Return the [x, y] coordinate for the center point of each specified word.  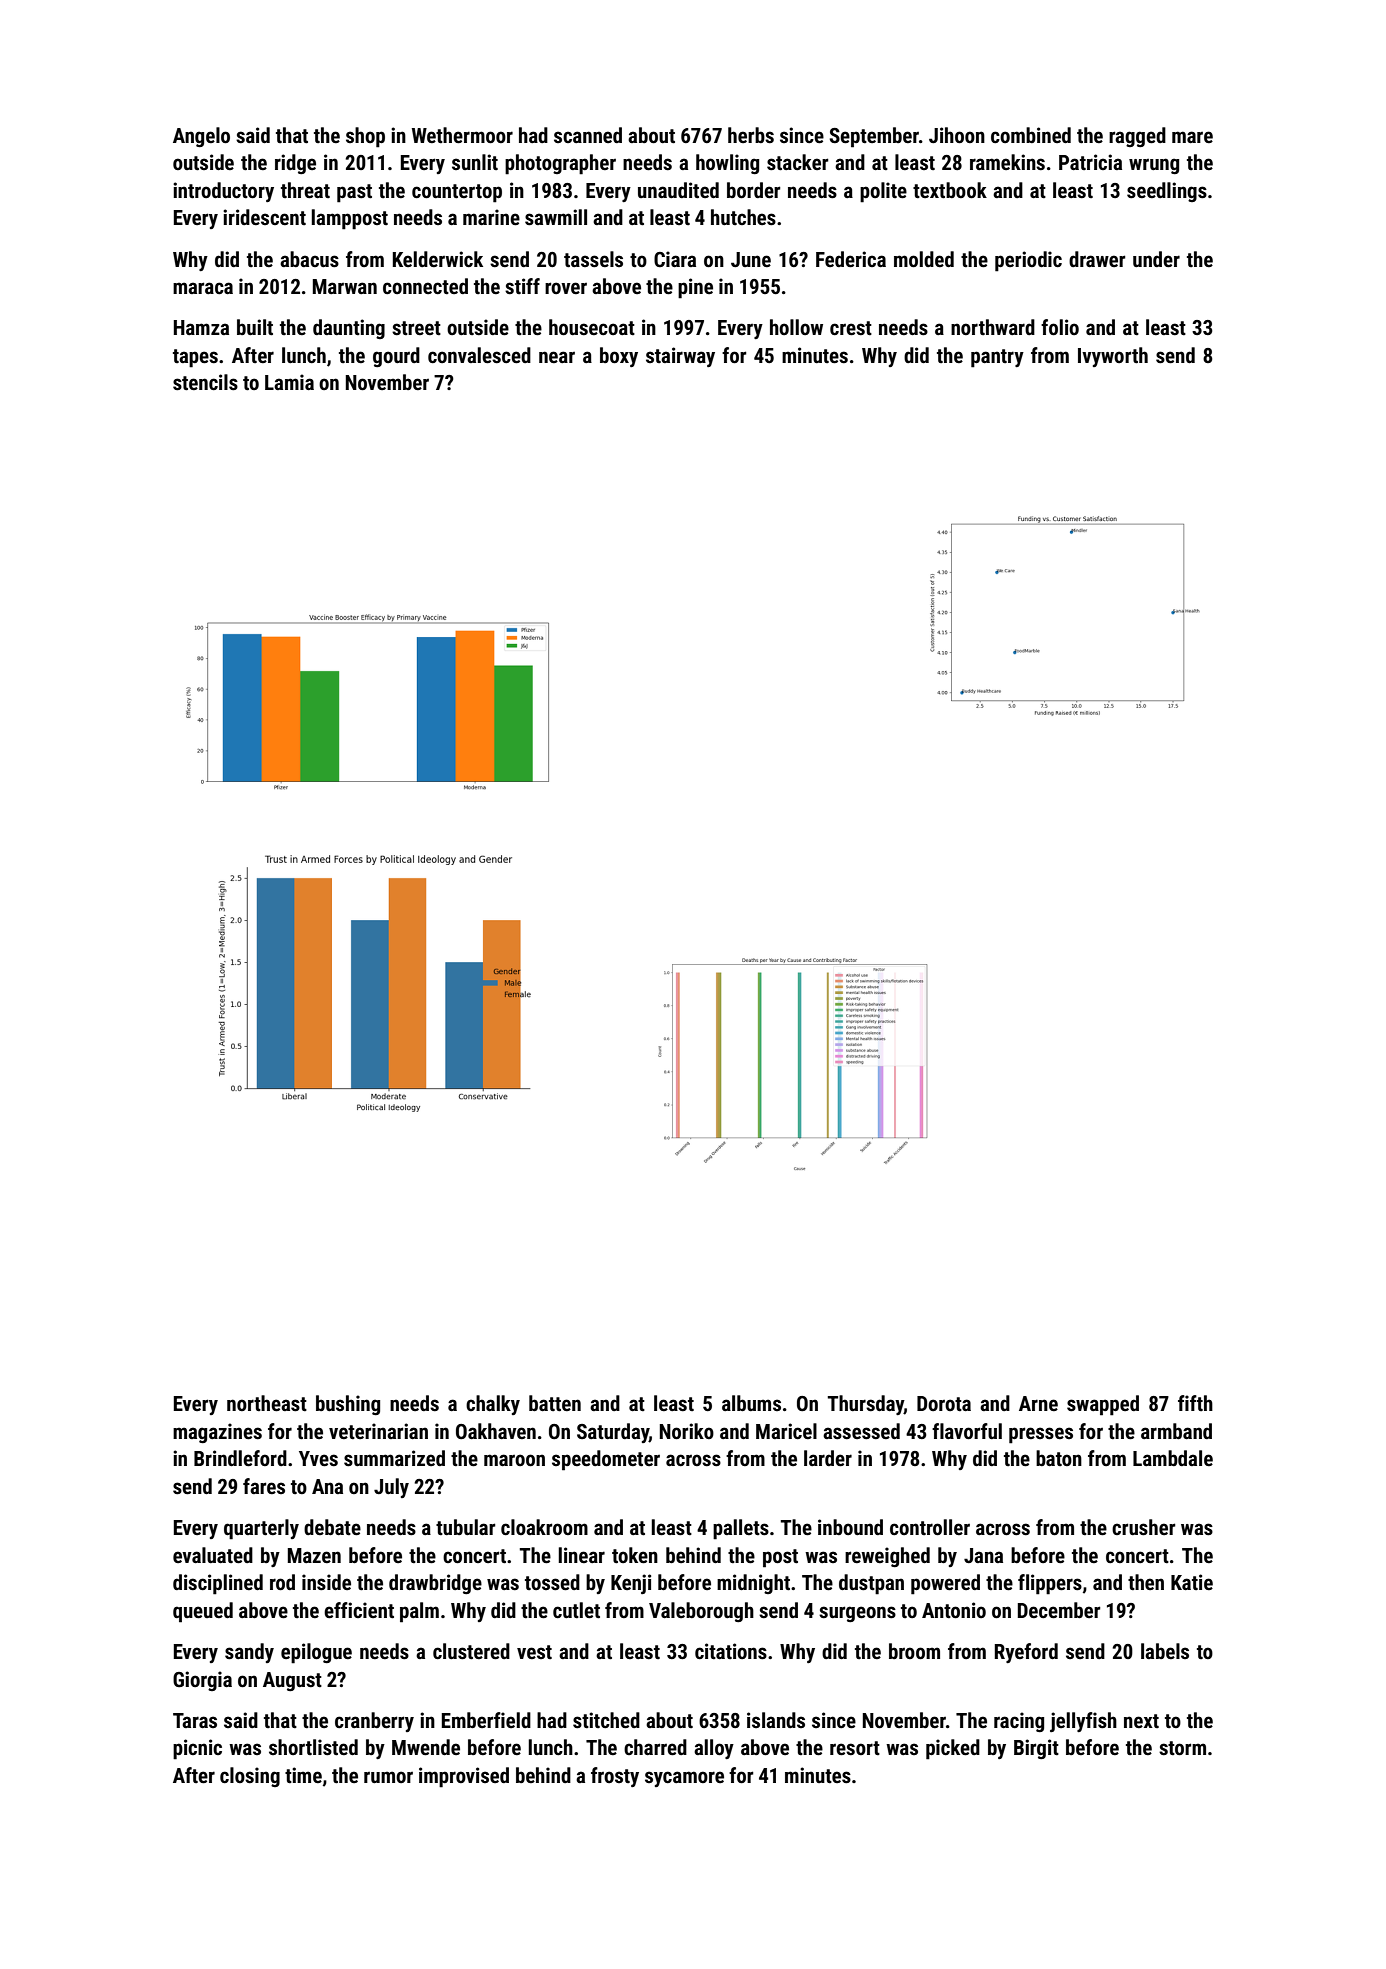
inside [326, 1582]
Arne [1038, 1403]
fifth [1195, 1403]
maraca [203, 288]
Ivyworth [1113, 357]
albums [751, 1403]
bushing [348, 1405]
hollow [796, 327]
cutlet [576, 1610]
